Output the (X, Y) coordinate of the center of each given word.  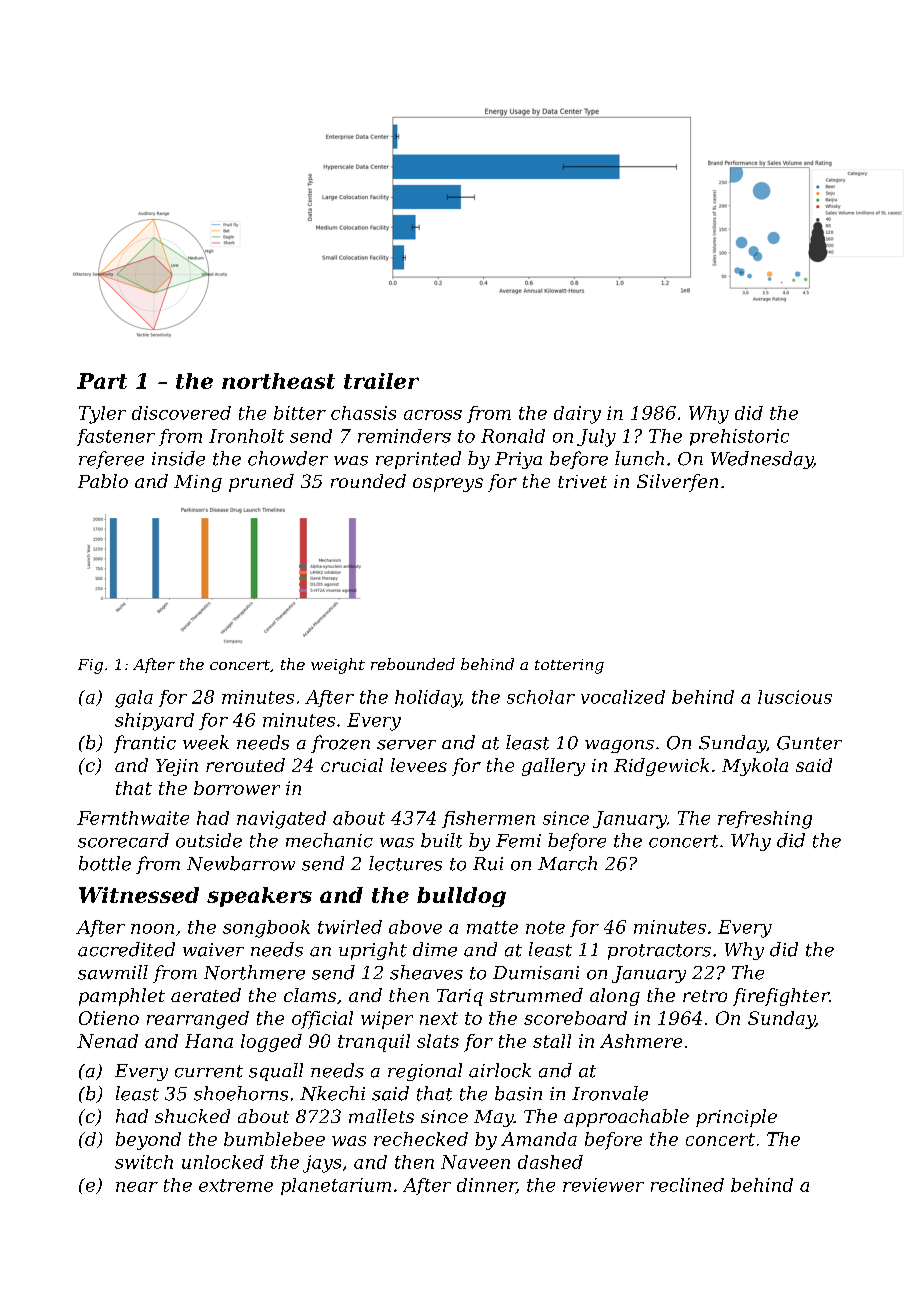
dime (435, 949)
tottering (569, 666)
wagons (619, 746)
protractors (659, 952)
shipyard (154, 722)
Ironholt (246, 436)
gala (134, 699)
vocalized (623, 697)
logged (271, 1043)
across (433, 415)
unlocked (223, 1162)
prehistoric (739, 437)
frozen (340, 744)
